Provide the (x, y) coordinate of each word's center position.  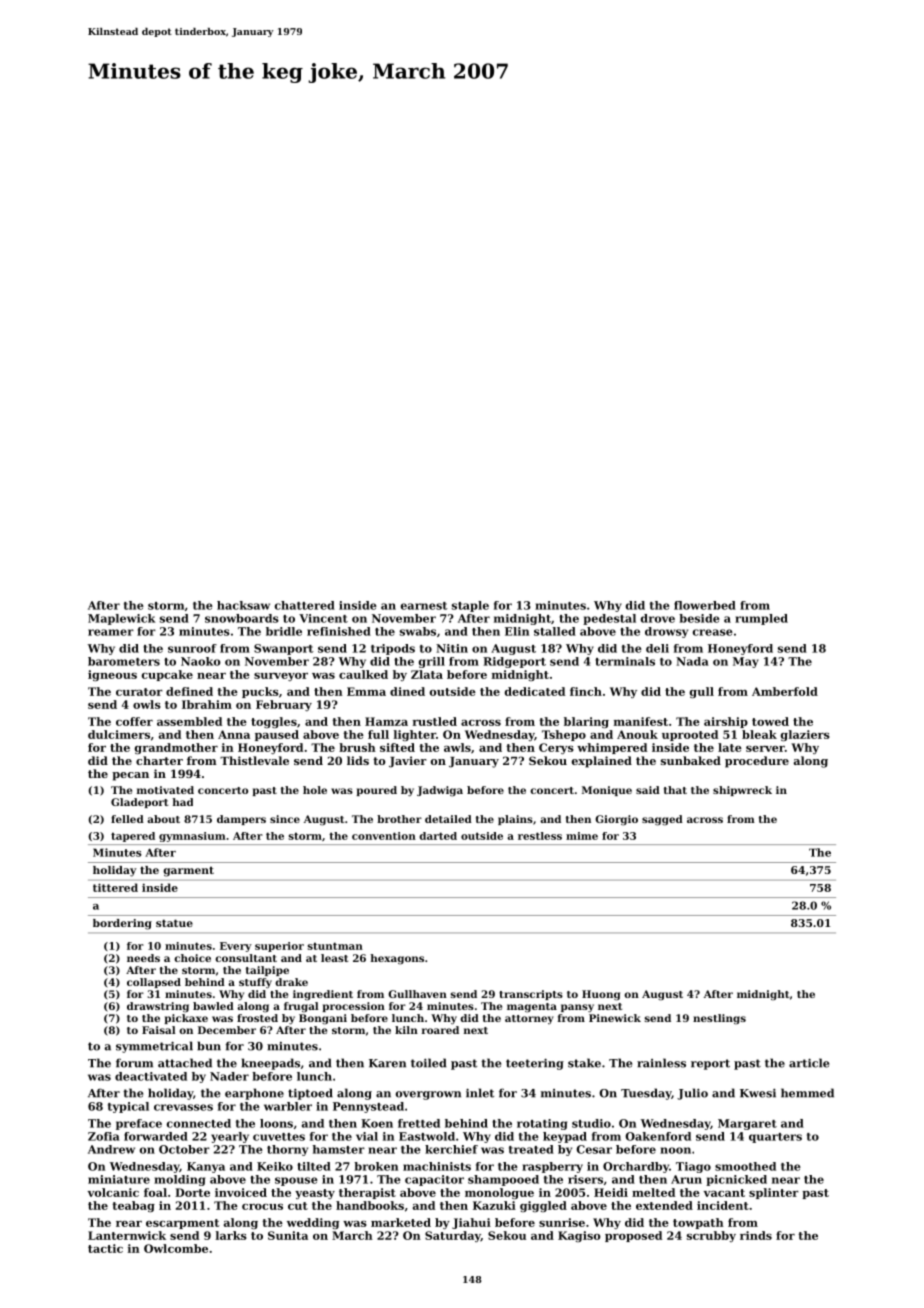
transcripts (531, 995)
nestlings (719, 1019)
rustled (435, 721)
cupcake (167, 675)
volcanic (113, 1192)
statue (174, 923)
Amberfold (785, 691)
